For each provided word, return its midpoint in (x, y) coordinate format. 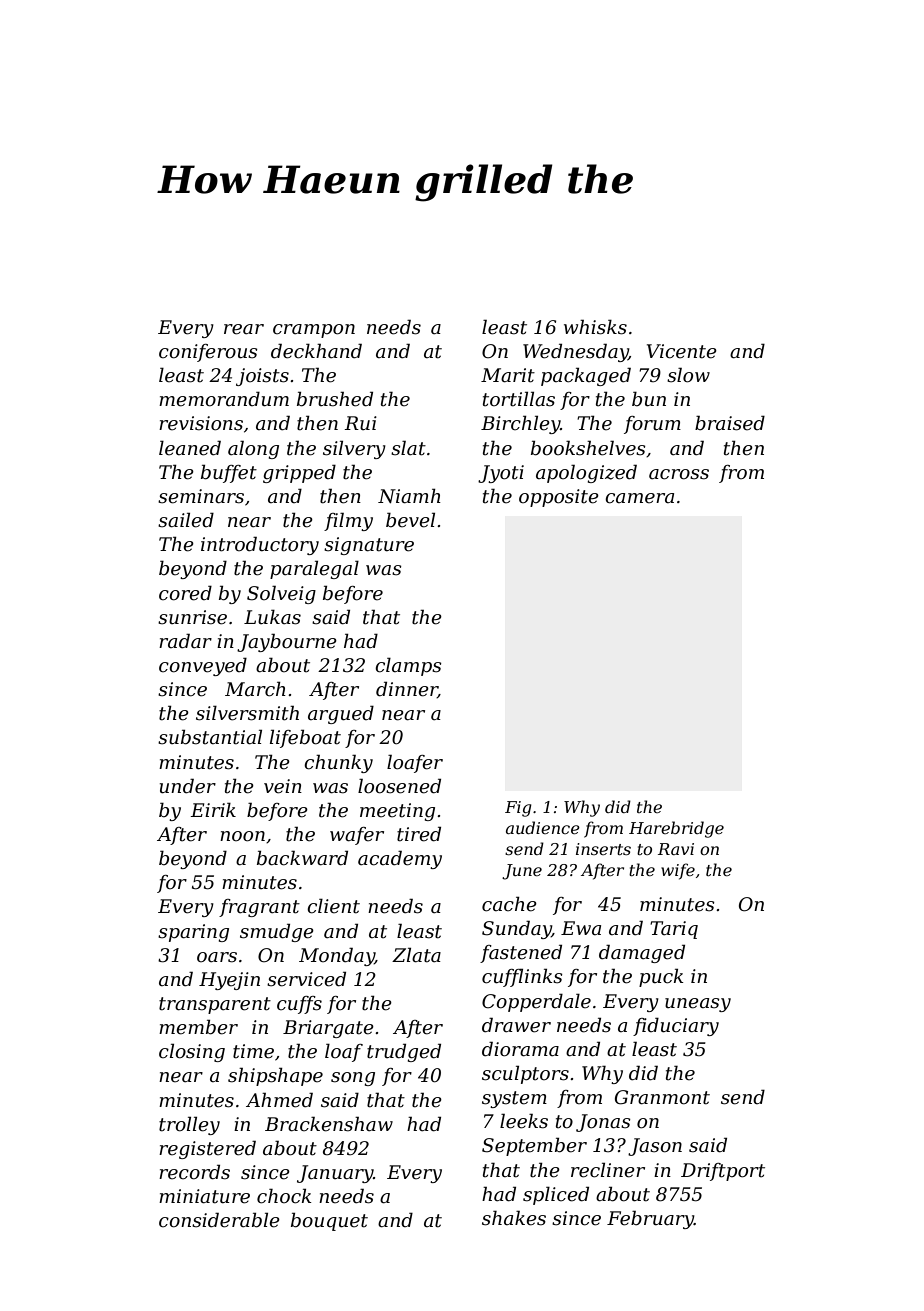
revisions (201, 423)
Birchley (520, 424)
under (188, 786)
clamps (408, 666)
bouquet (329, 1221)
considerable (219, 1220)
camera (639, 498)
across (679, 474)
